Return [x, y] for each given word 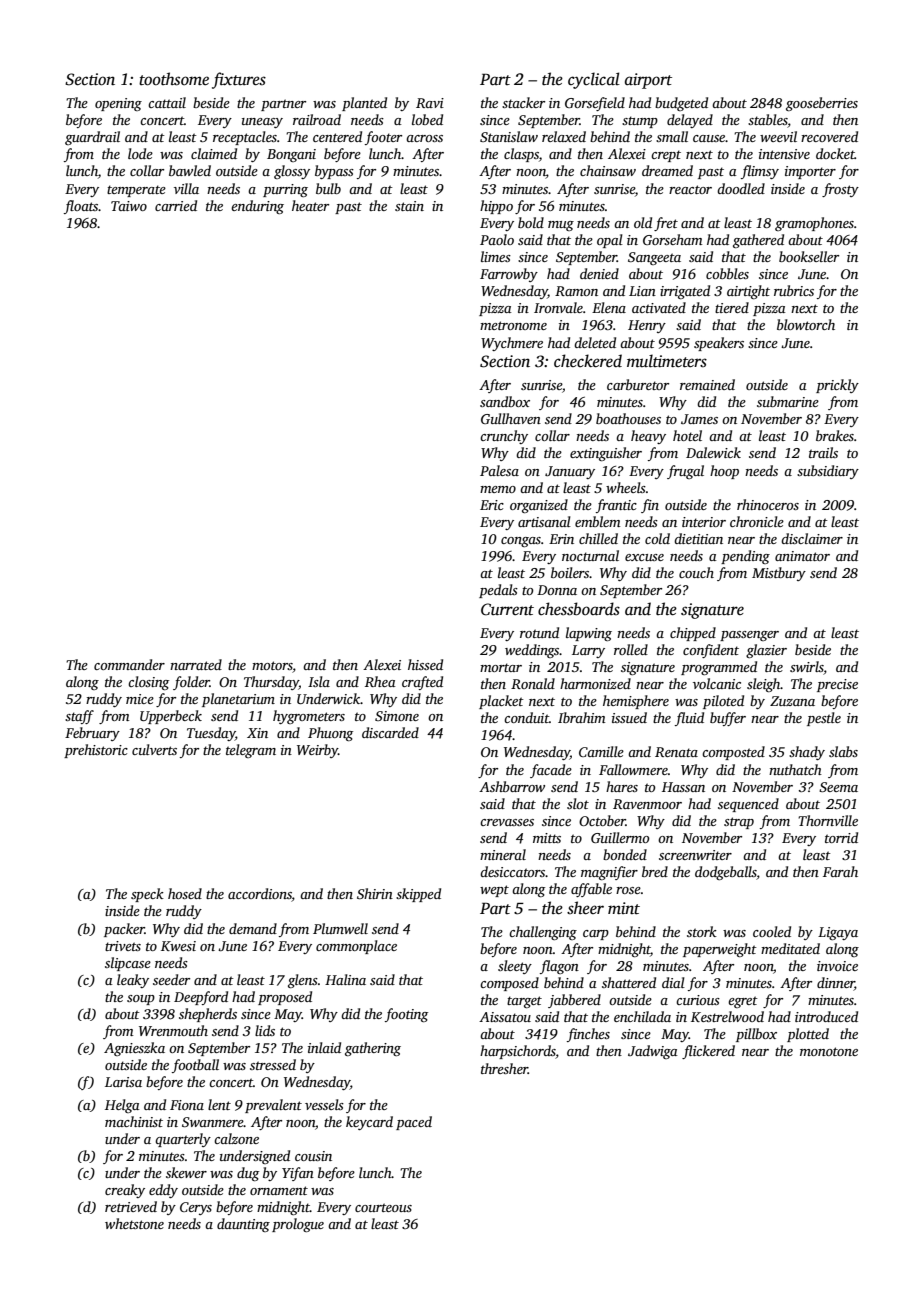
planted [364, 104]
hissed [425, 664]
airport [648, 81]
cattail [167, 102]
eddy [163, 1191]
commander [129, 664]
